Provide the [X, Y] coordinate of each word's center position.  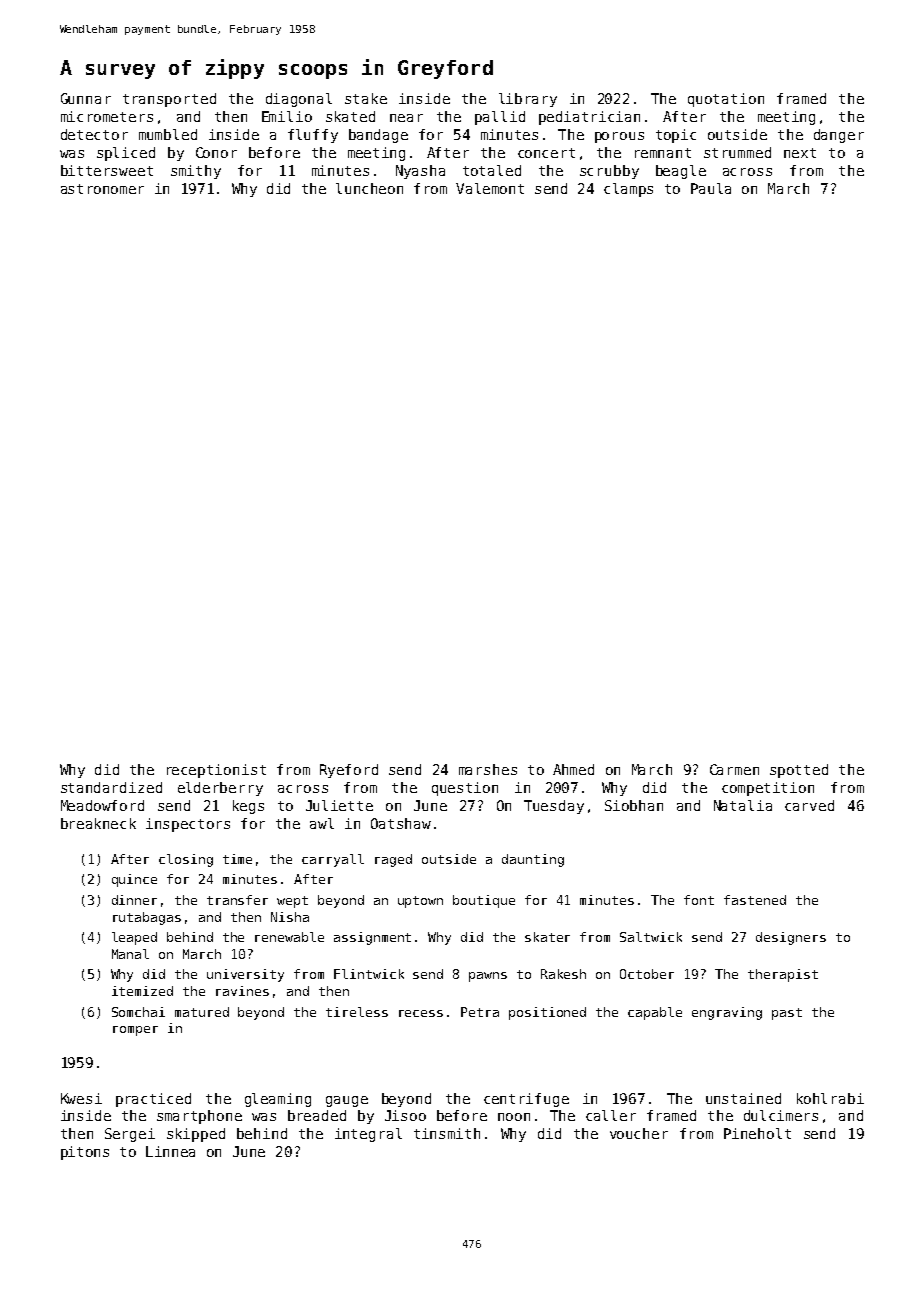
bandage [378, 136]
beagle [681, 172]
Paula [711, 188]
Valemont [490, 188]
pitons [85, 1153]
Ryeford [349, 771]
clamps [628, 190]
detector [94, 134]
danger [839, 136]
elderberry [220, 789]
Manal [130, 954]
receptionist [216, 771]
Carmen [734, 769]
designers [791, 938]
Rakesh [563, 974]
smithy [196, 172]
